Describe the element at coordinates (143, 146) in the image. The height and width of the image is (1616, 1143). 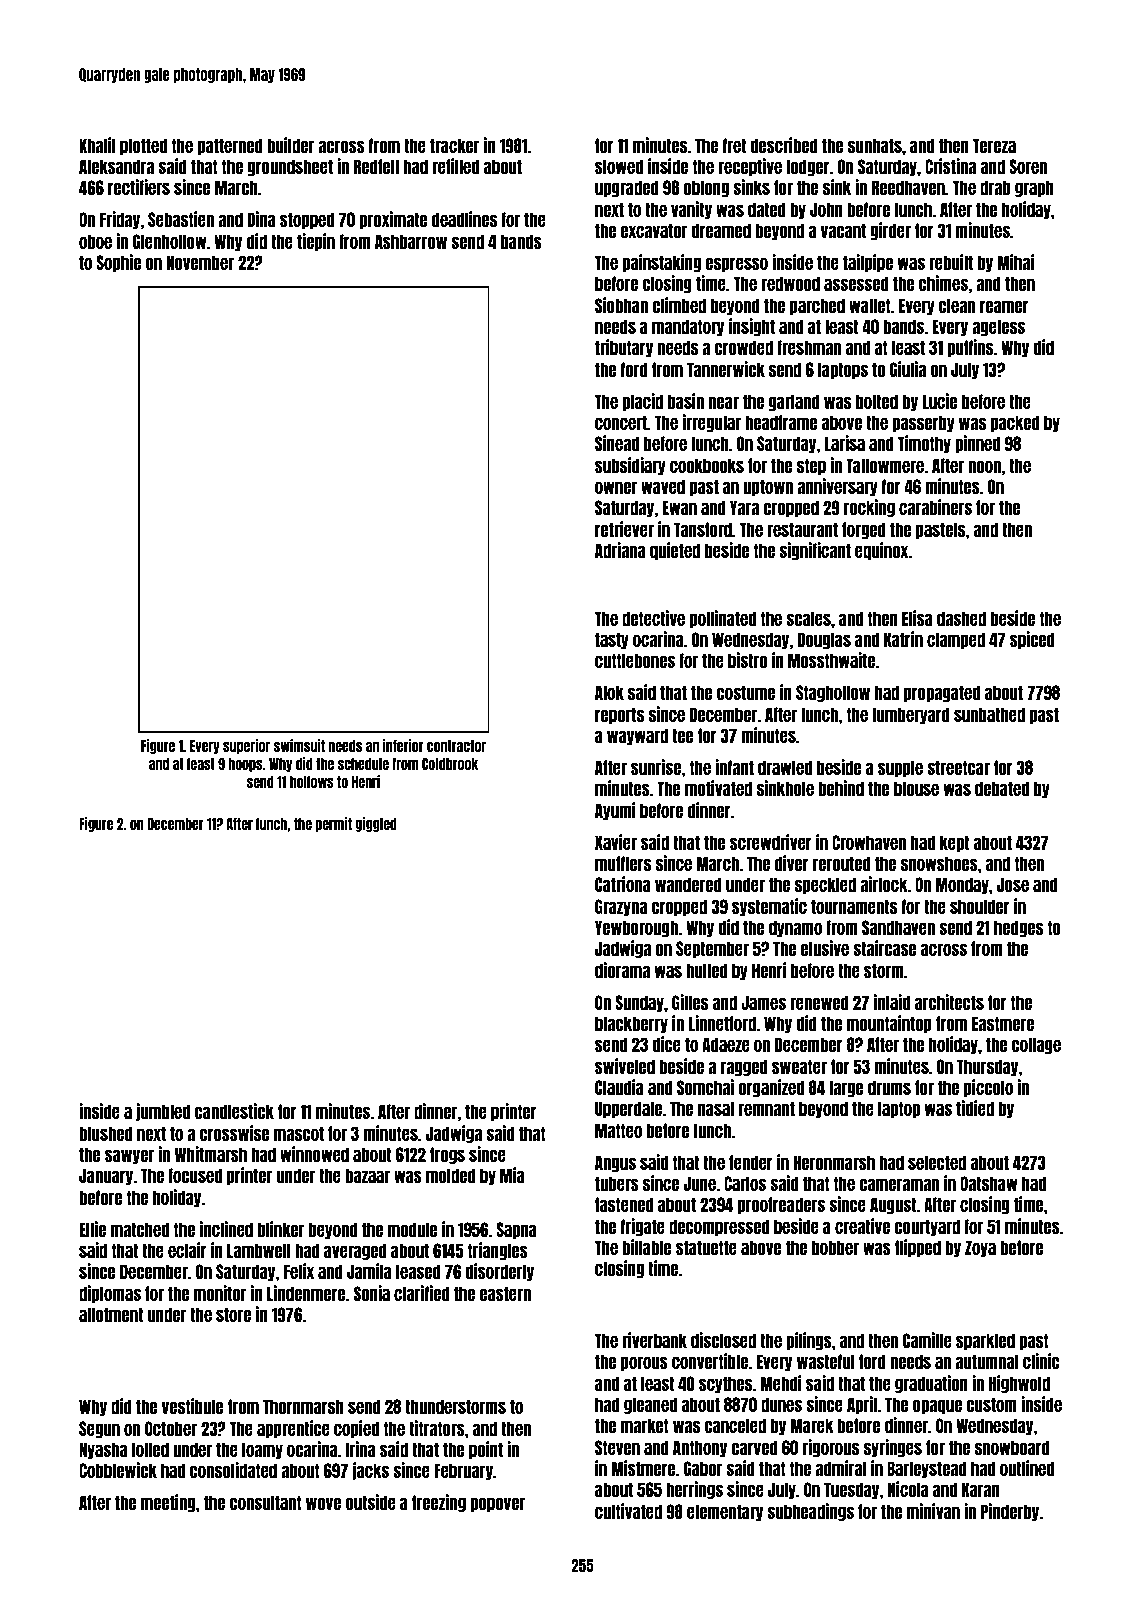
I see `plotted` at that location.
